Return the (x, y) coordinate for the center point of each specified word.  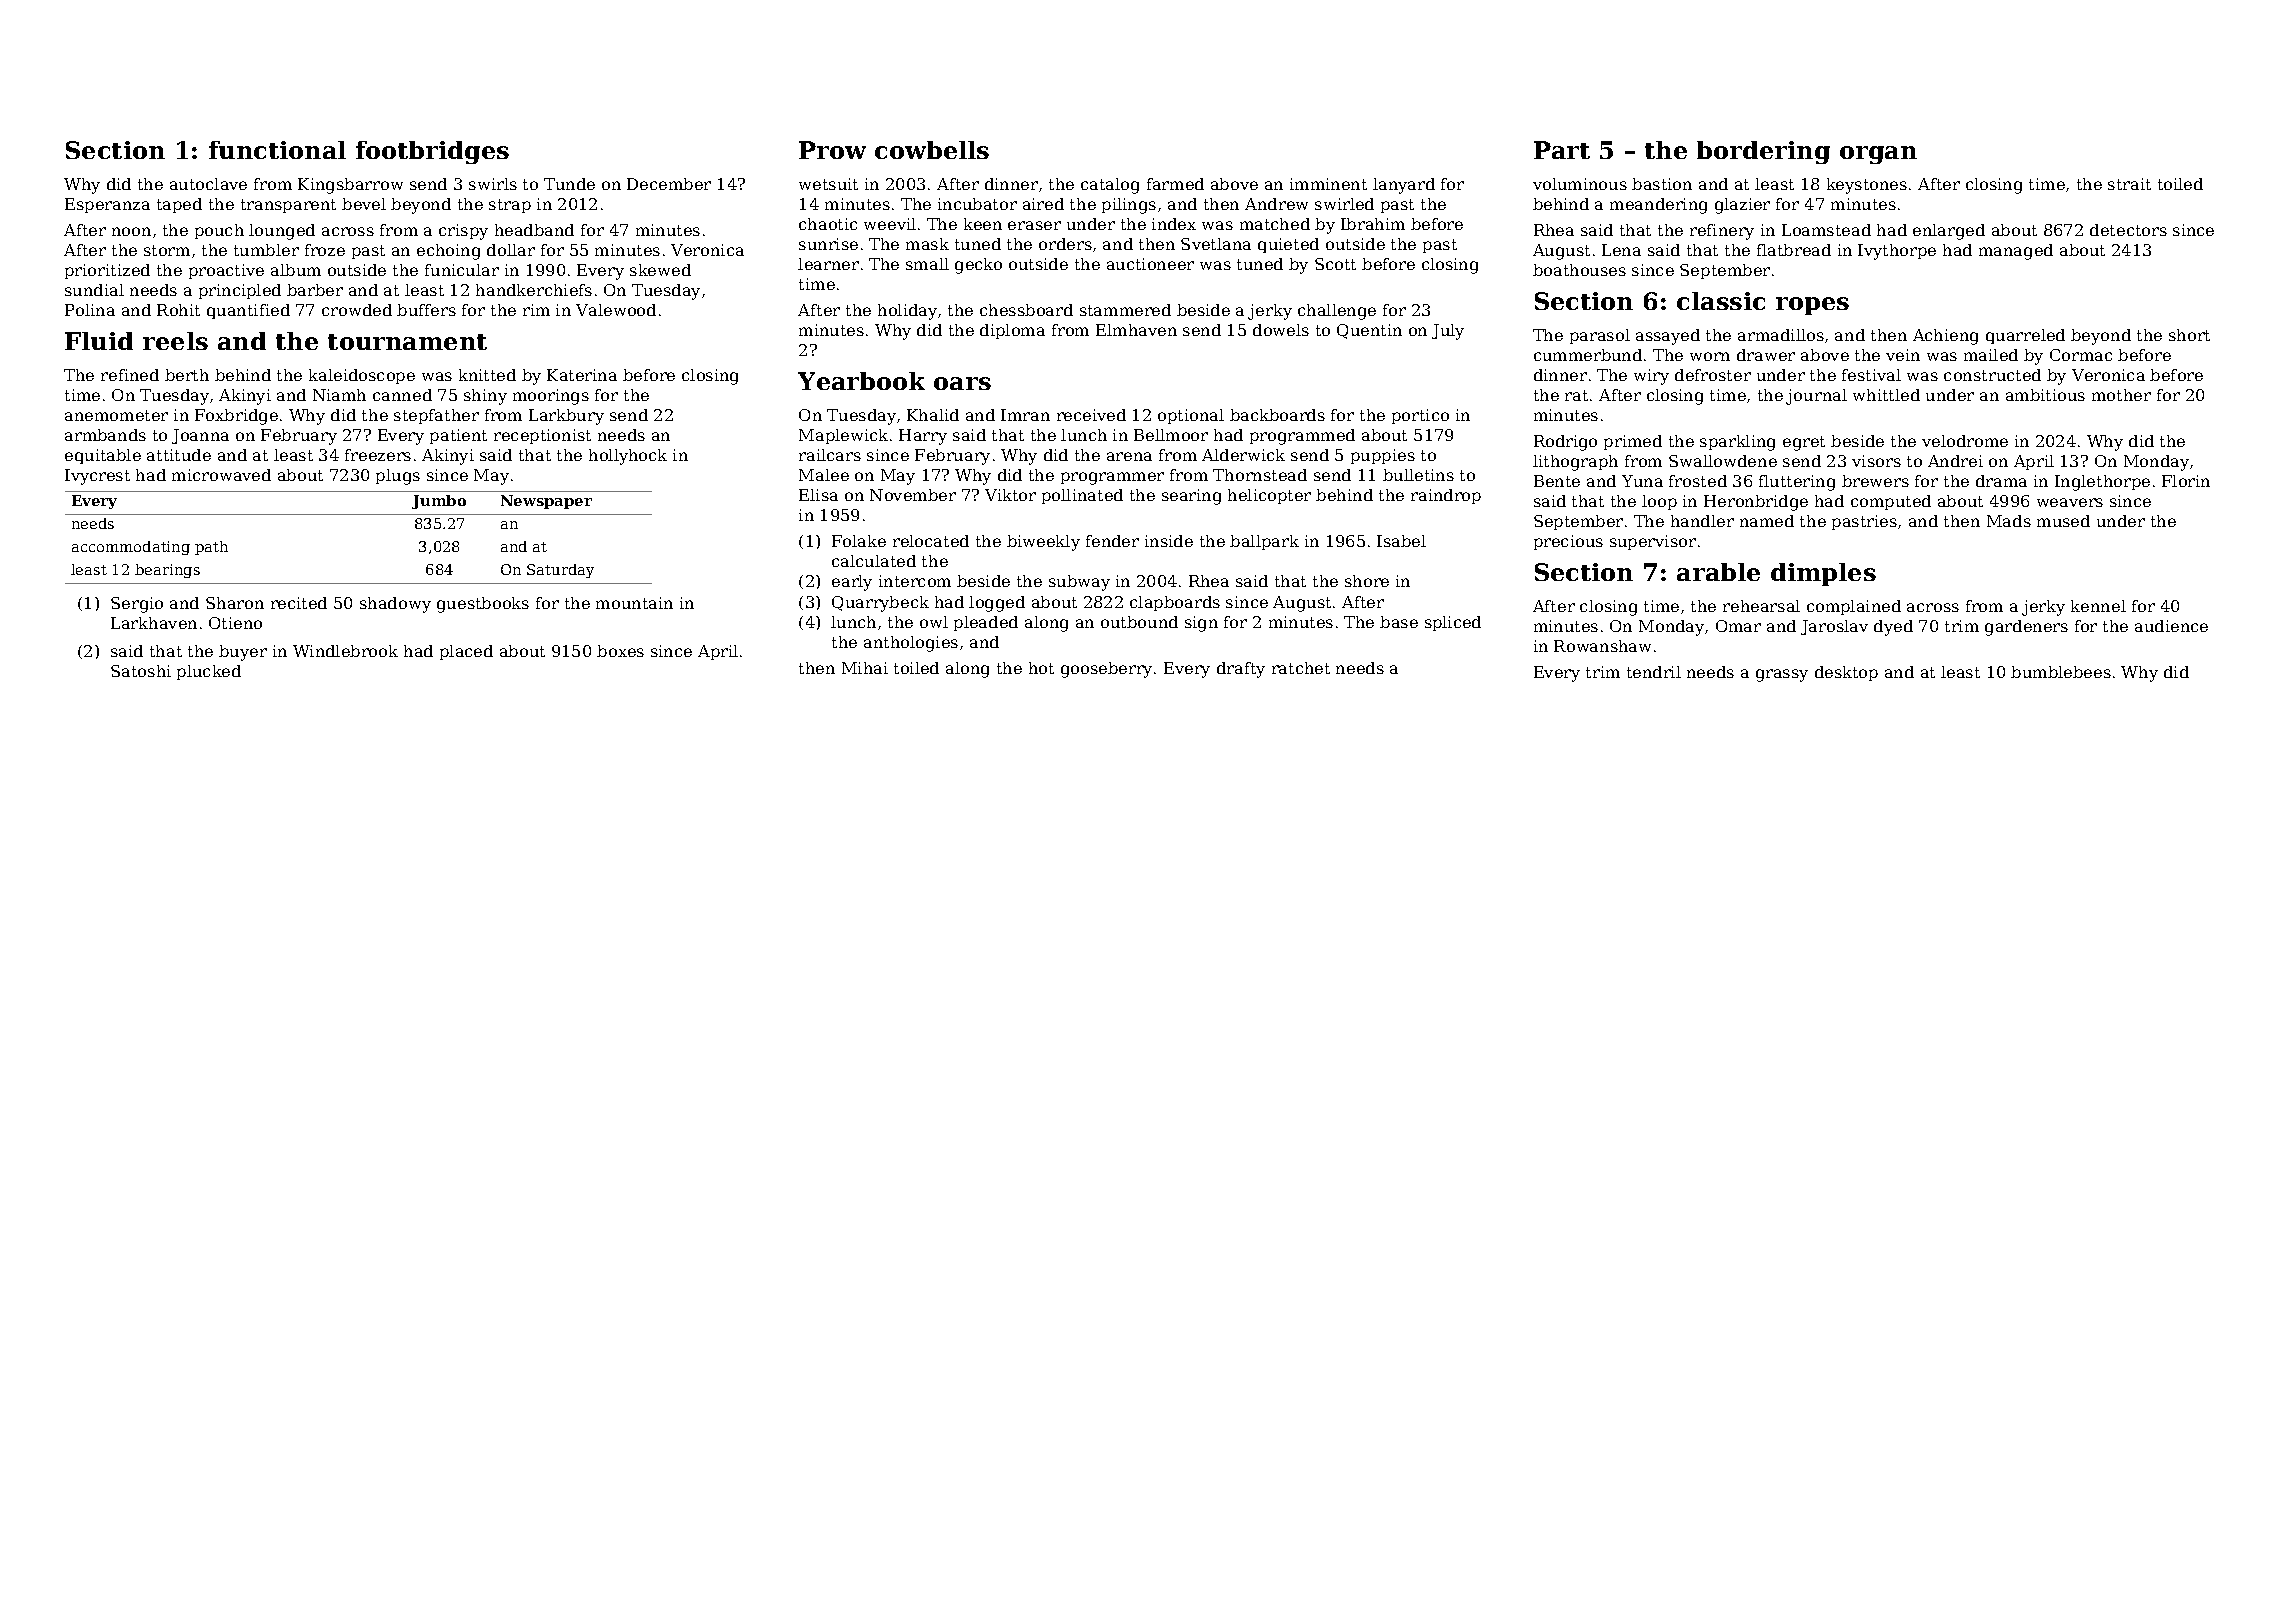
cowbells (932, 150)
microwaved (221, 475)
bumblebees (2061, 672)
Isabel (1401, 541)
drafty (1241, 670)
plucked (209, 672)
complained (1854, 607)
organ (1878, 155)
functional (277, 150)
